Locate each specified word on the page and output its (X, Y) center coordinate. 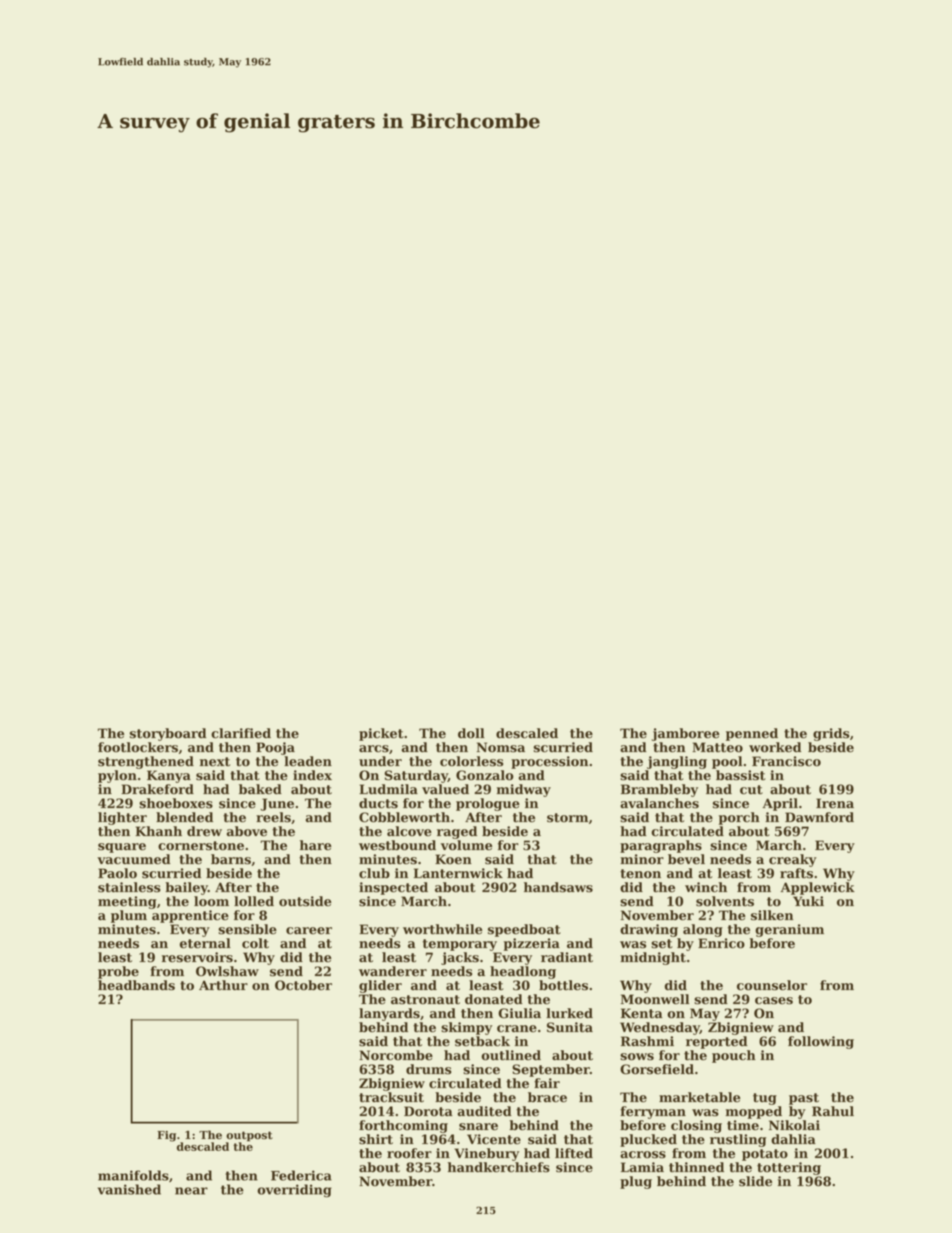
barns (231, 859)
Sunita (570, 1027)
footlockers (138, 747)
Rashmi (647, 1041)
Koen (453, 859)
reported (716, 1042)
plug (636, 1182)
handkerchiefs (499, 1167)
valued (445, 789)
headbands (136, 985)
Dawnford (819, 817)
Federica (301, 1175)
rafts (796, 873)
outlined (511, 1055)
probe (118, 972)
